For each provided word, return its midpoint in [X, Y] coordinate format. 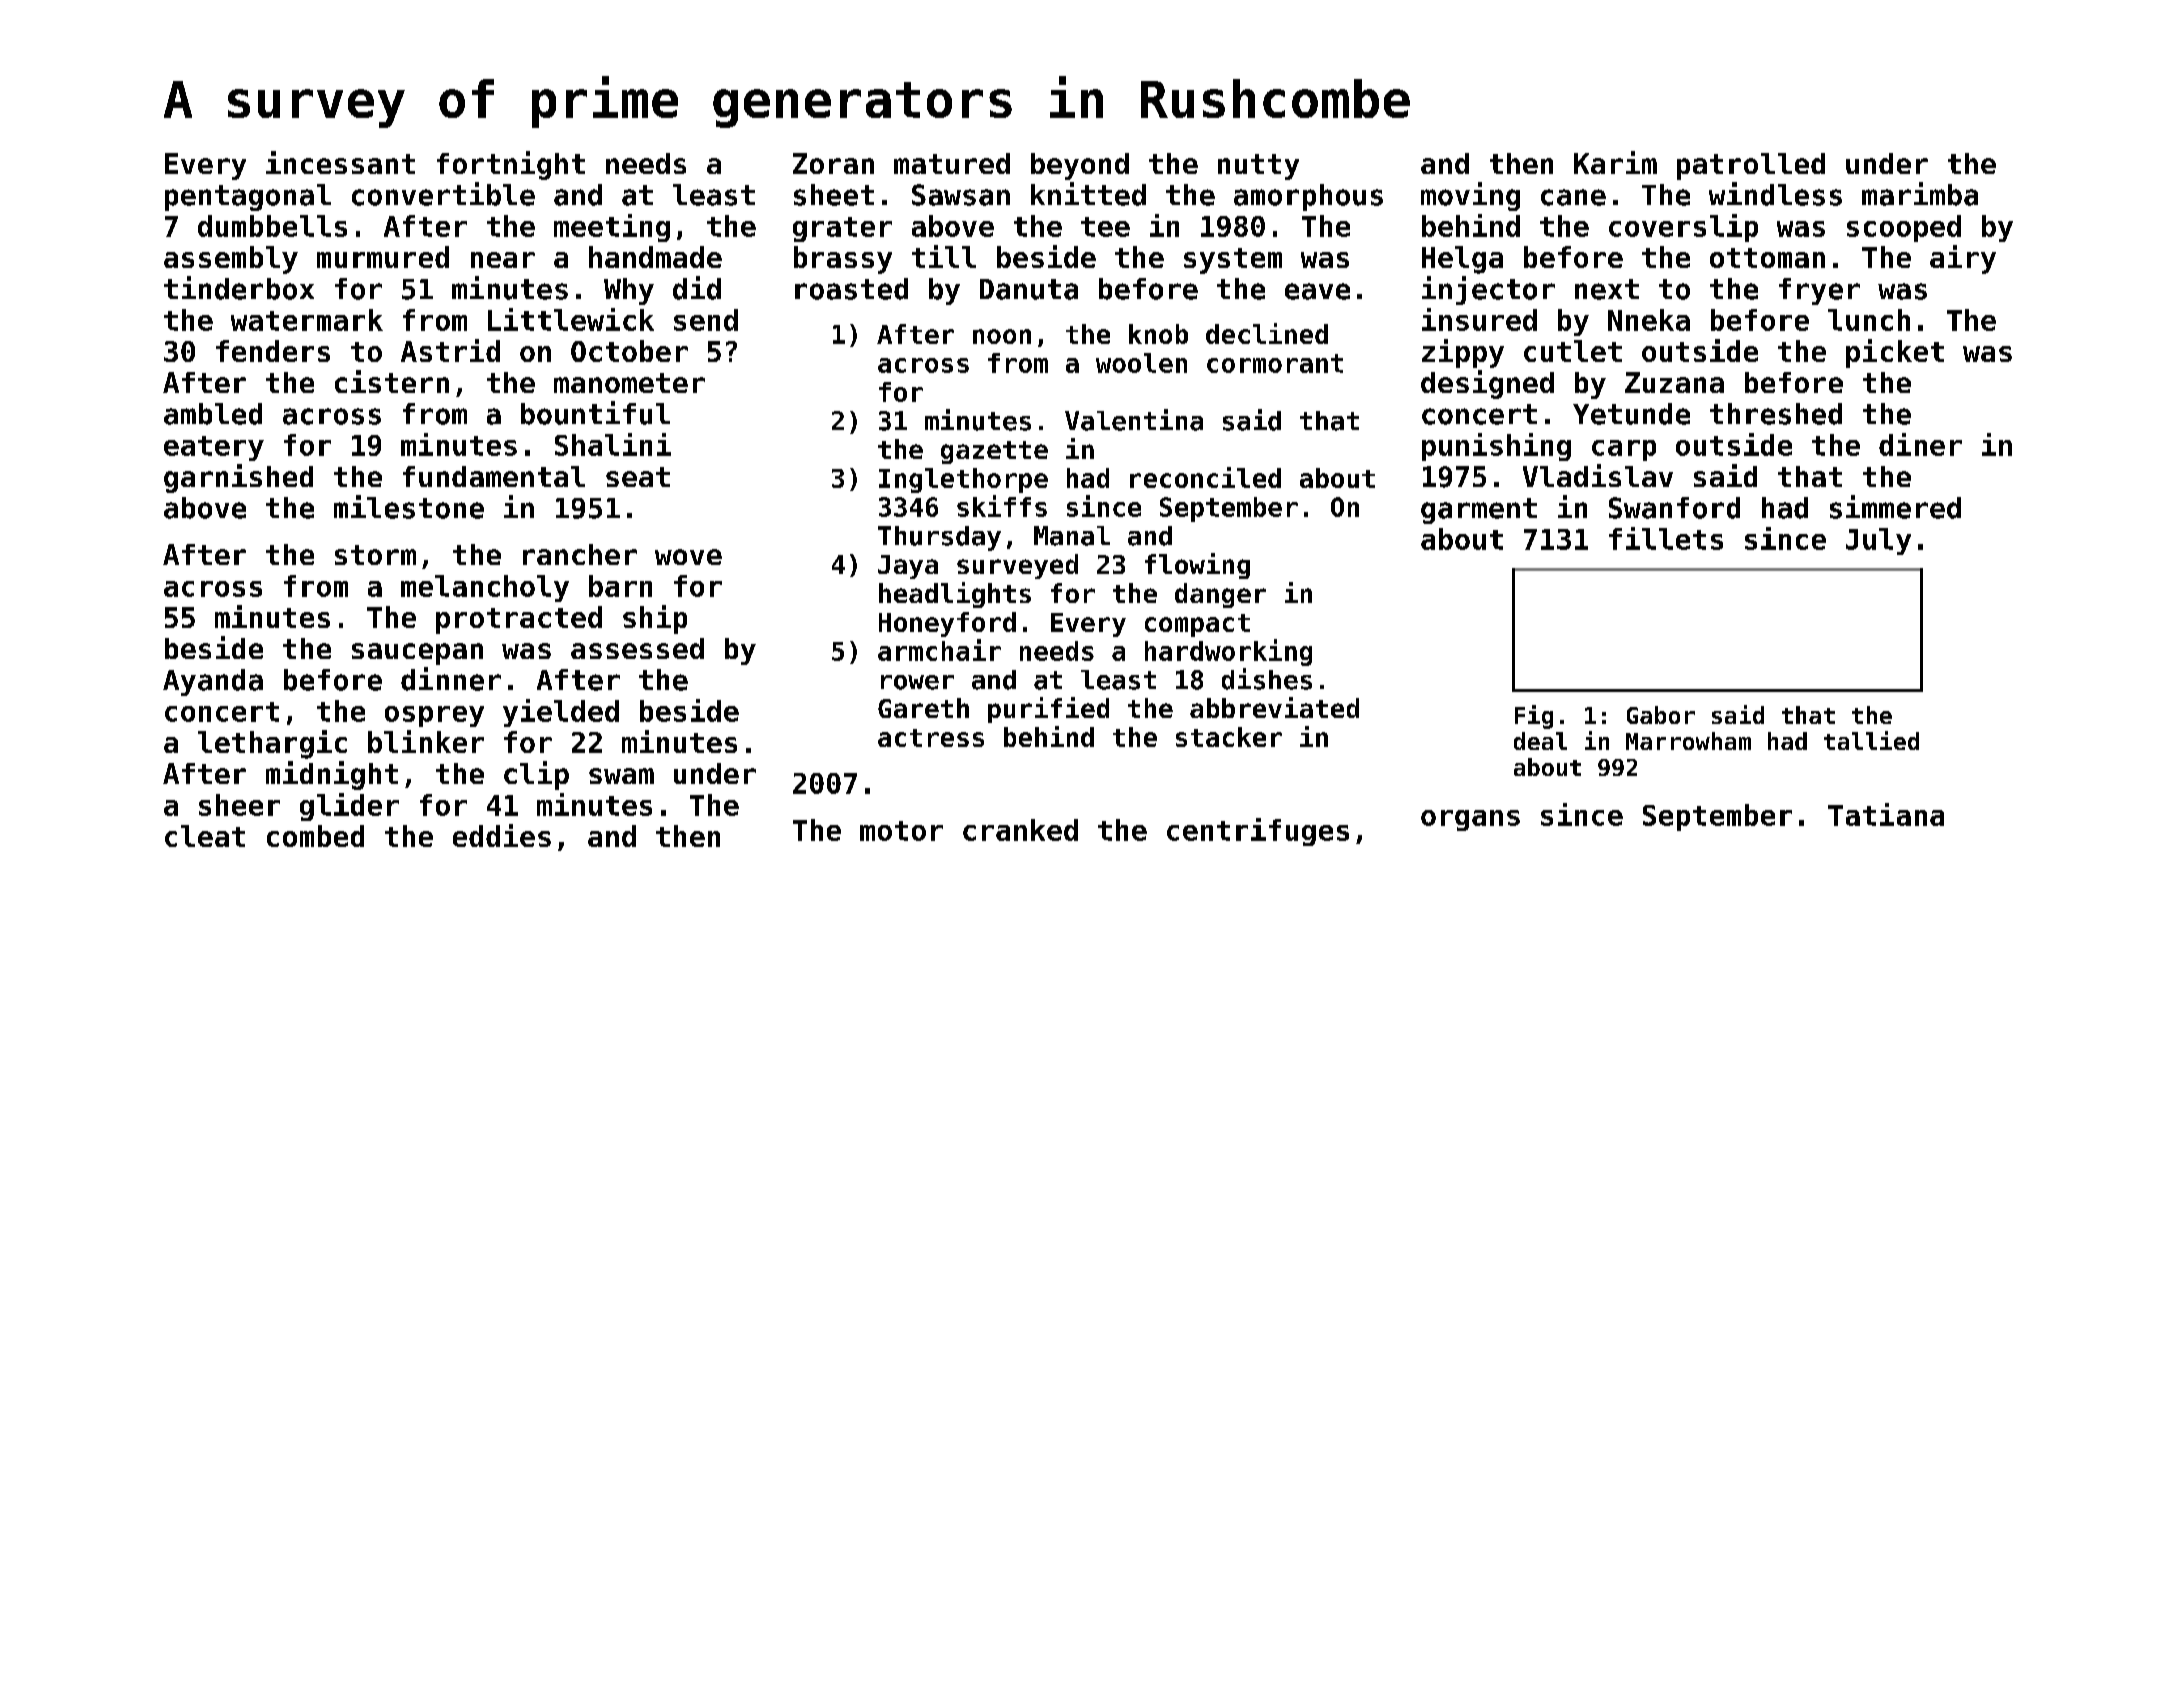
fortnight [511, 165]
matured [952, 163]
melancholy [485, 588]
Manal [1072, 536]
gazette [994, 452]
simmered [1895, 507]
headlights [955, 595]
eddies [502, 835]
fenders [273, 351]
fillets [1666, 538]
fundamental [494, 476]
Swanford [1674, 508]
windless [1775, 194]
